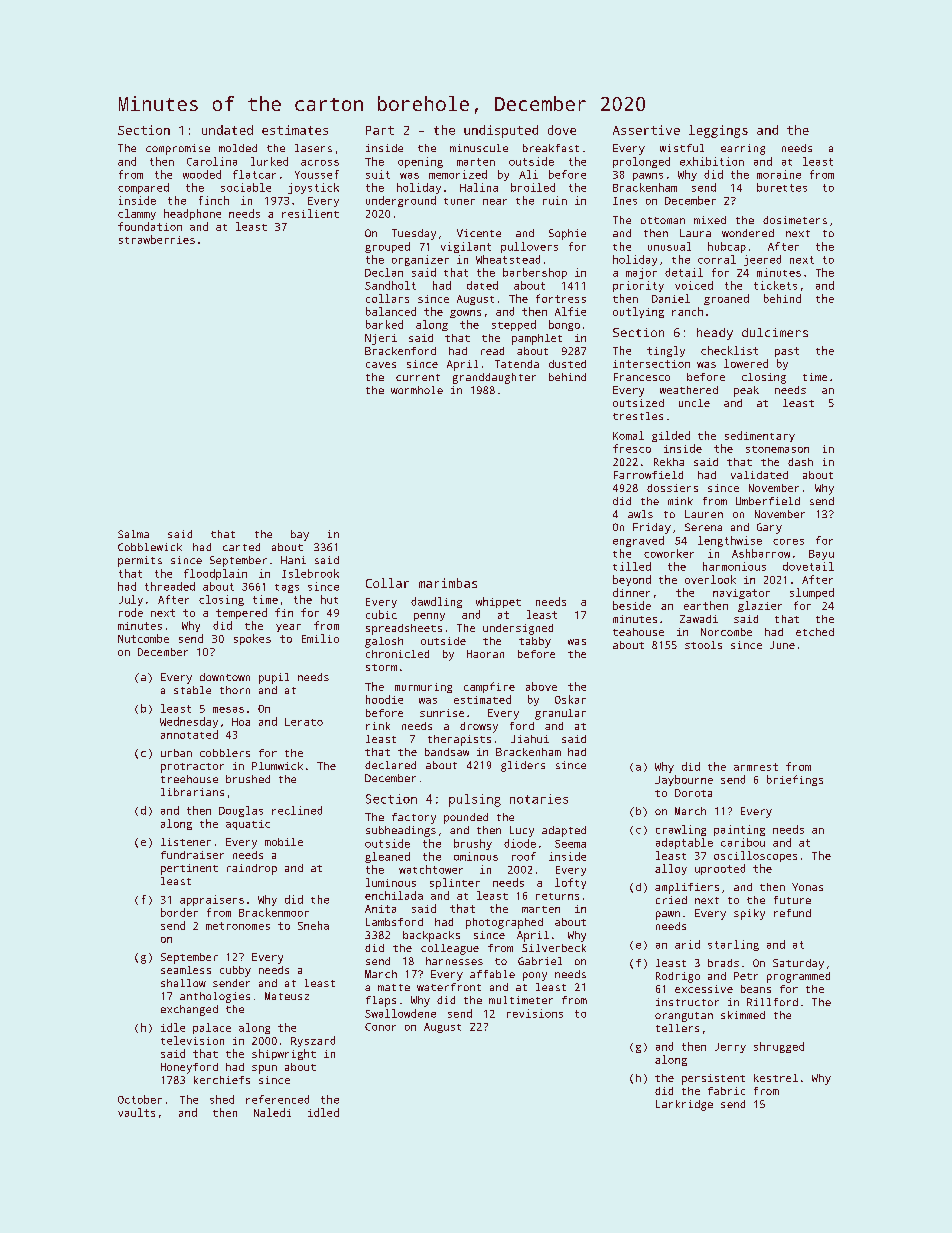  Describe the element at coordinates (795, 780) in the image. I see `briefings` at that location.
